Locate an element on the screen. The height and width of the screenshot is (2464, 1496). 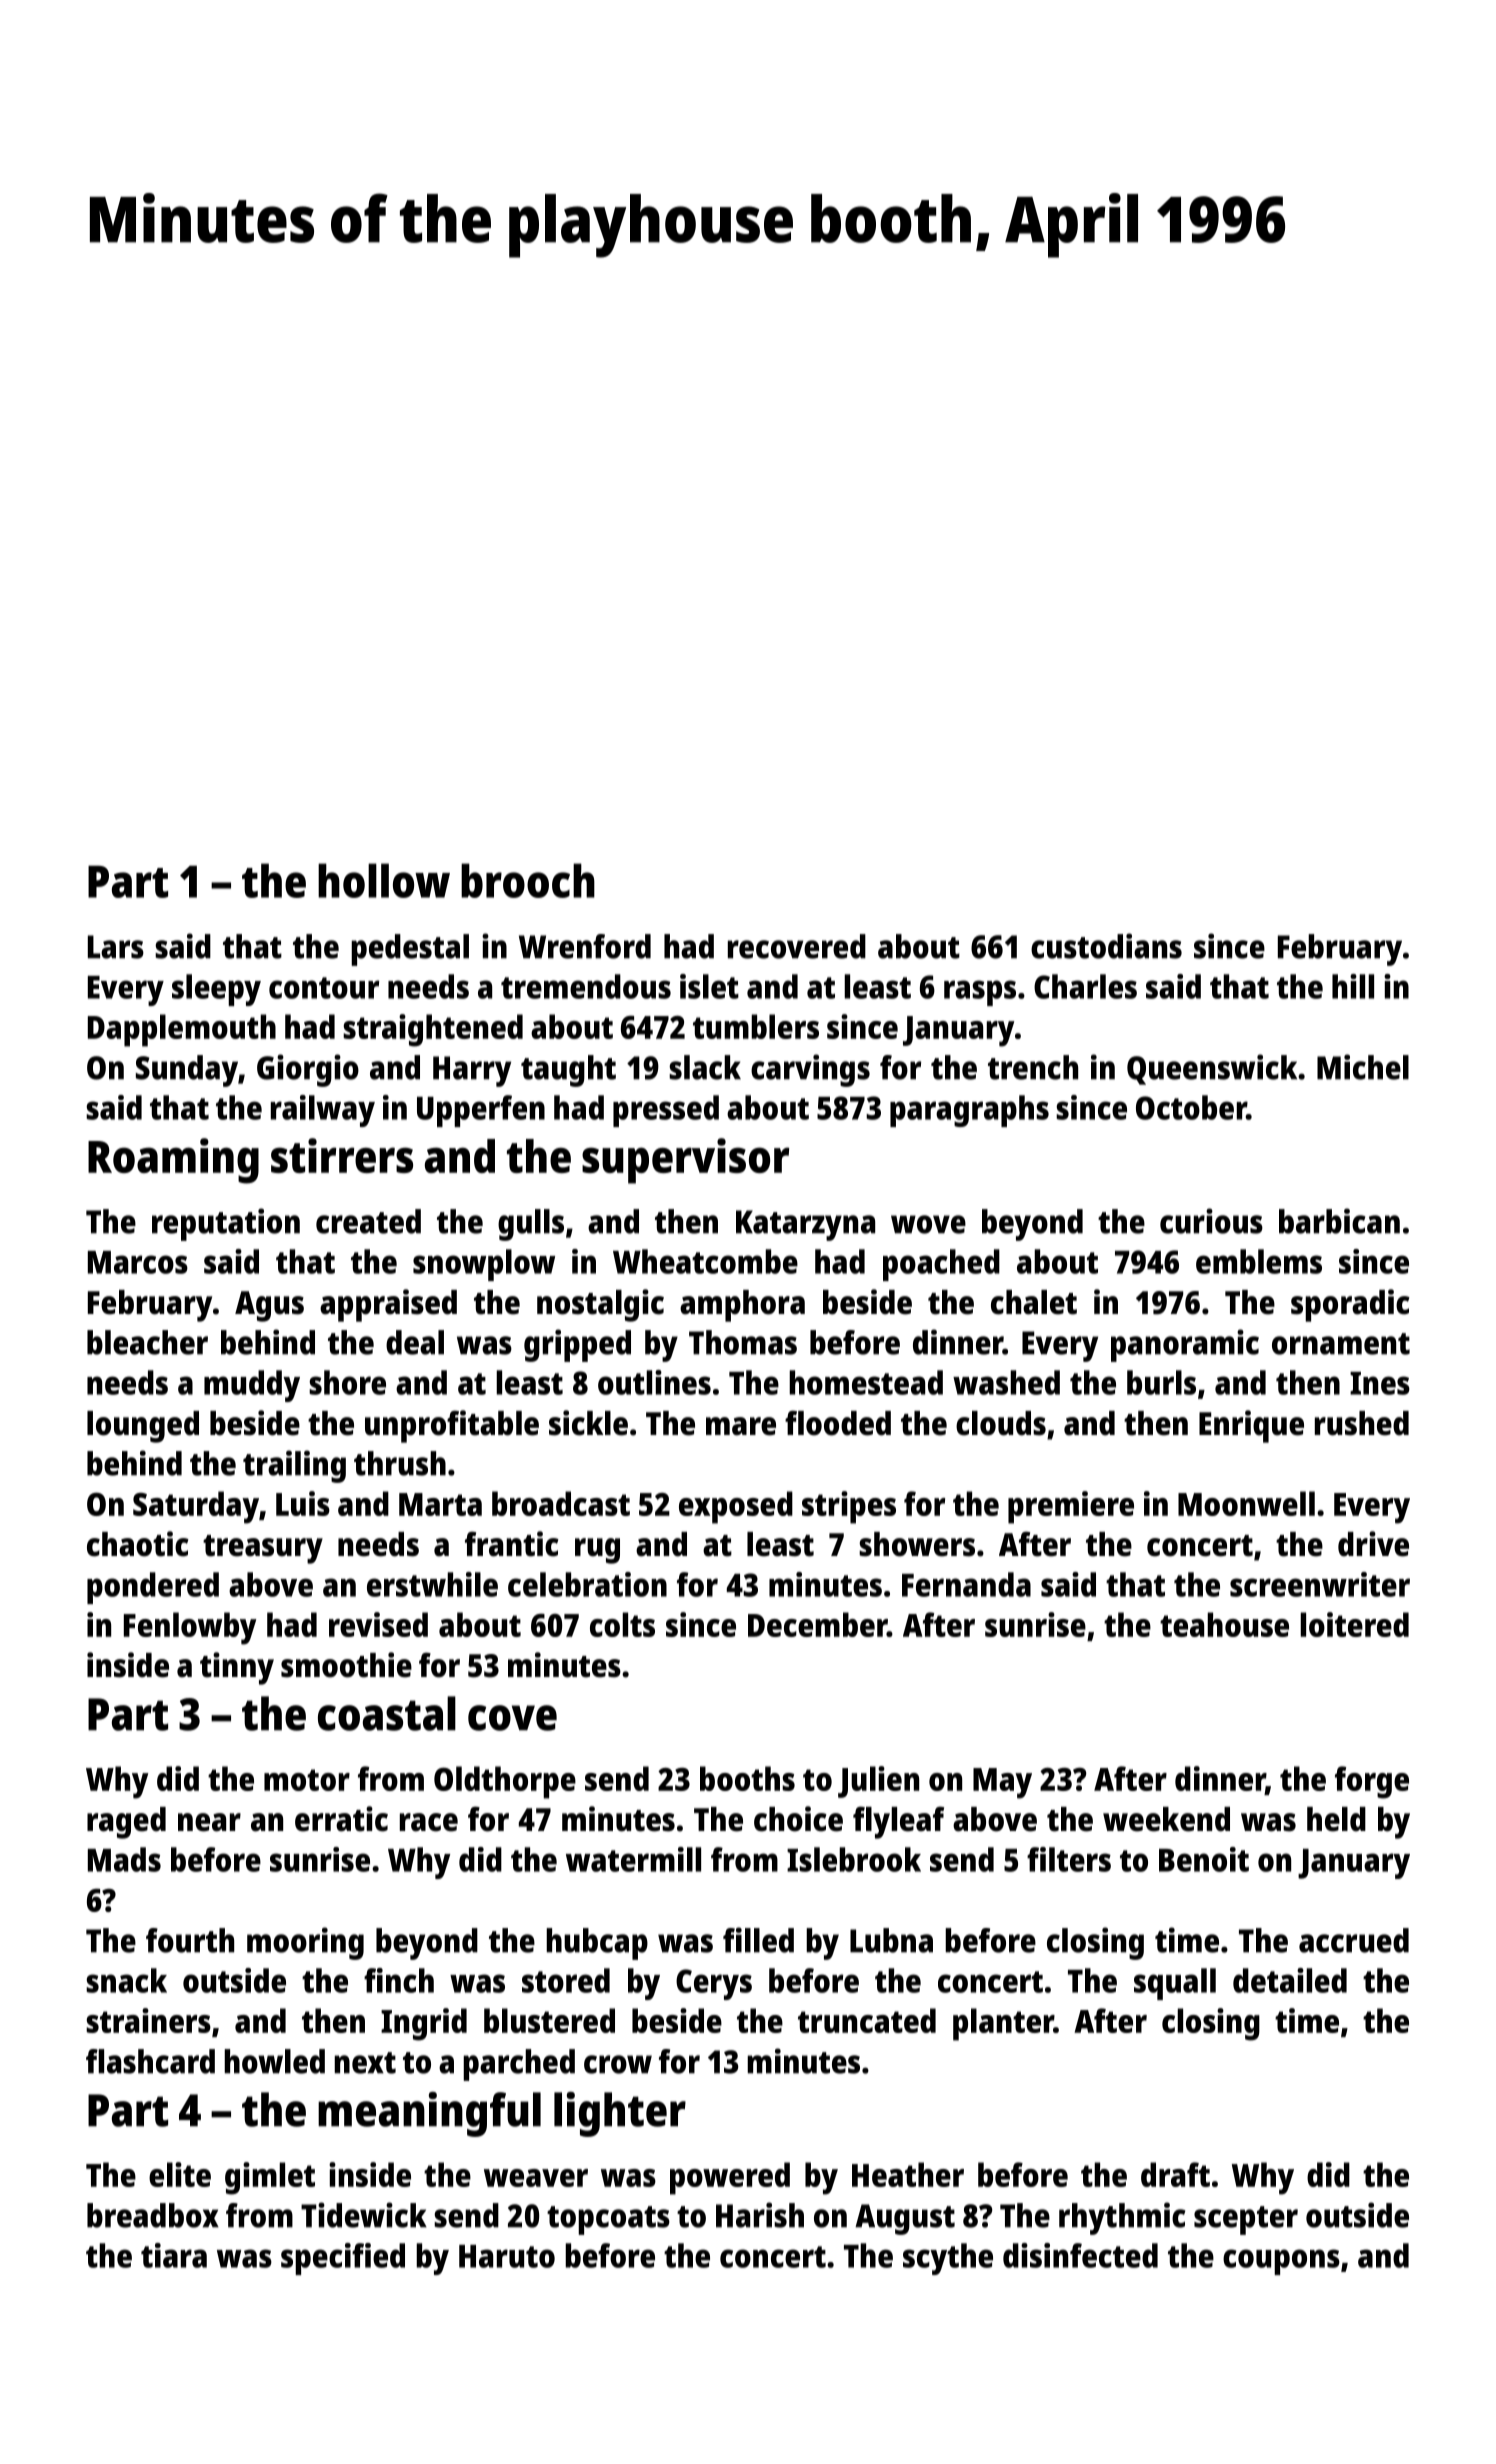
specified is located at coordinates (343, 2259).
